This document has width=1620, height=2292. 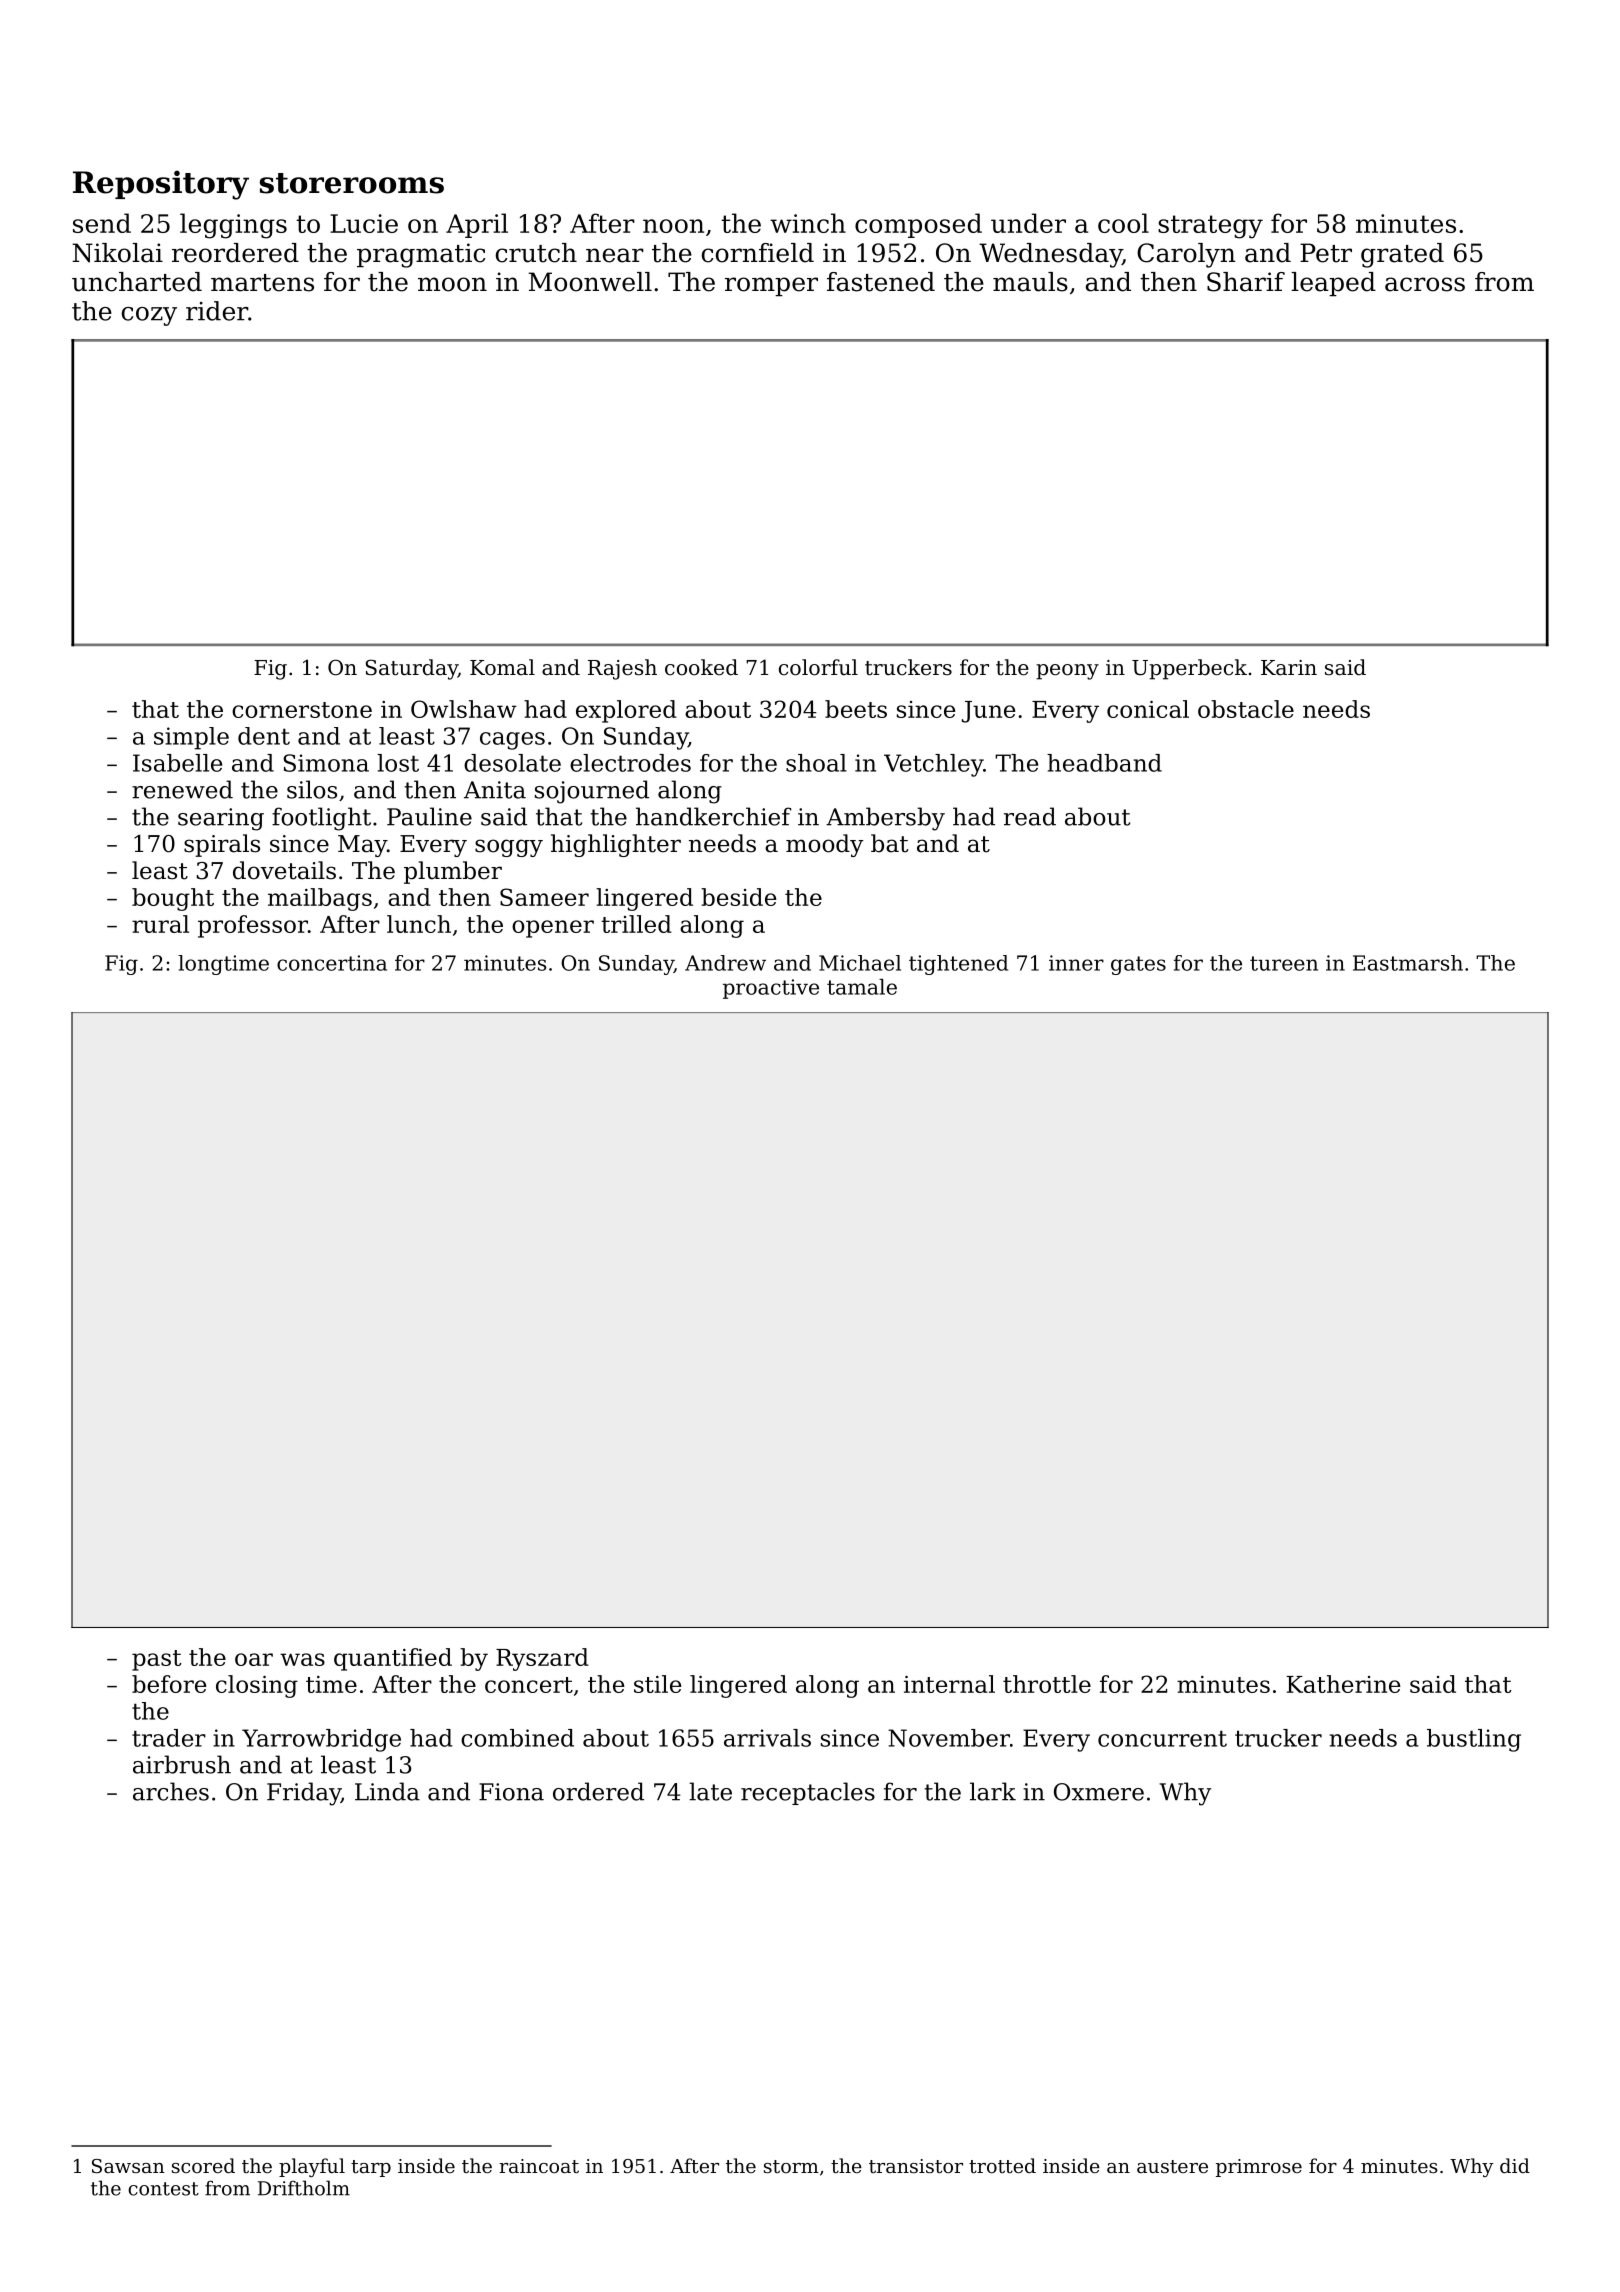 I want to click on stile, so click(x=657, y=1684).
